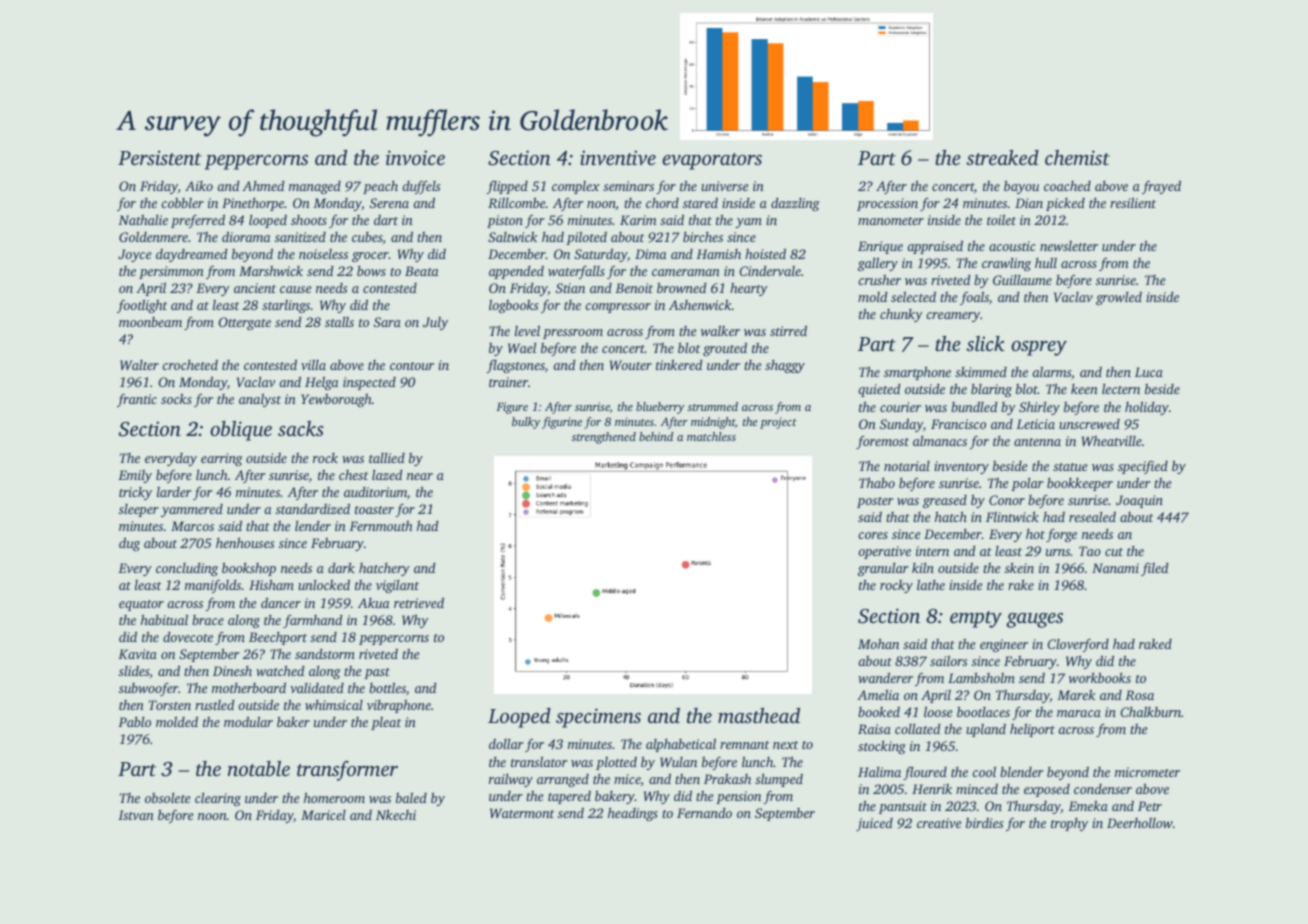  I want to click on blaring, so click(991, 390).
